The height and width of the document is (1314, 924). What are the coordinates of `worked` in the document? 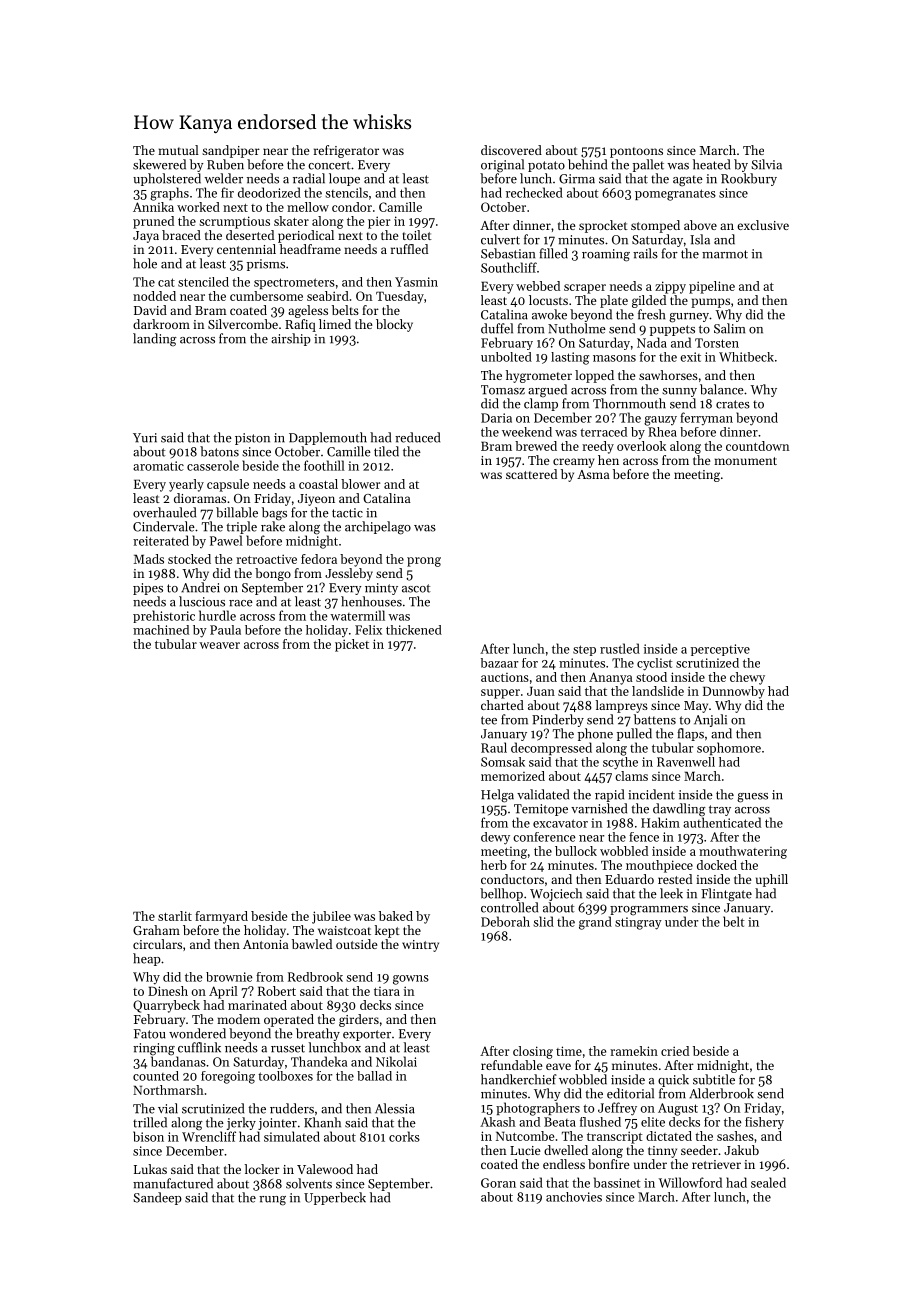 It's located at (198, 207).
